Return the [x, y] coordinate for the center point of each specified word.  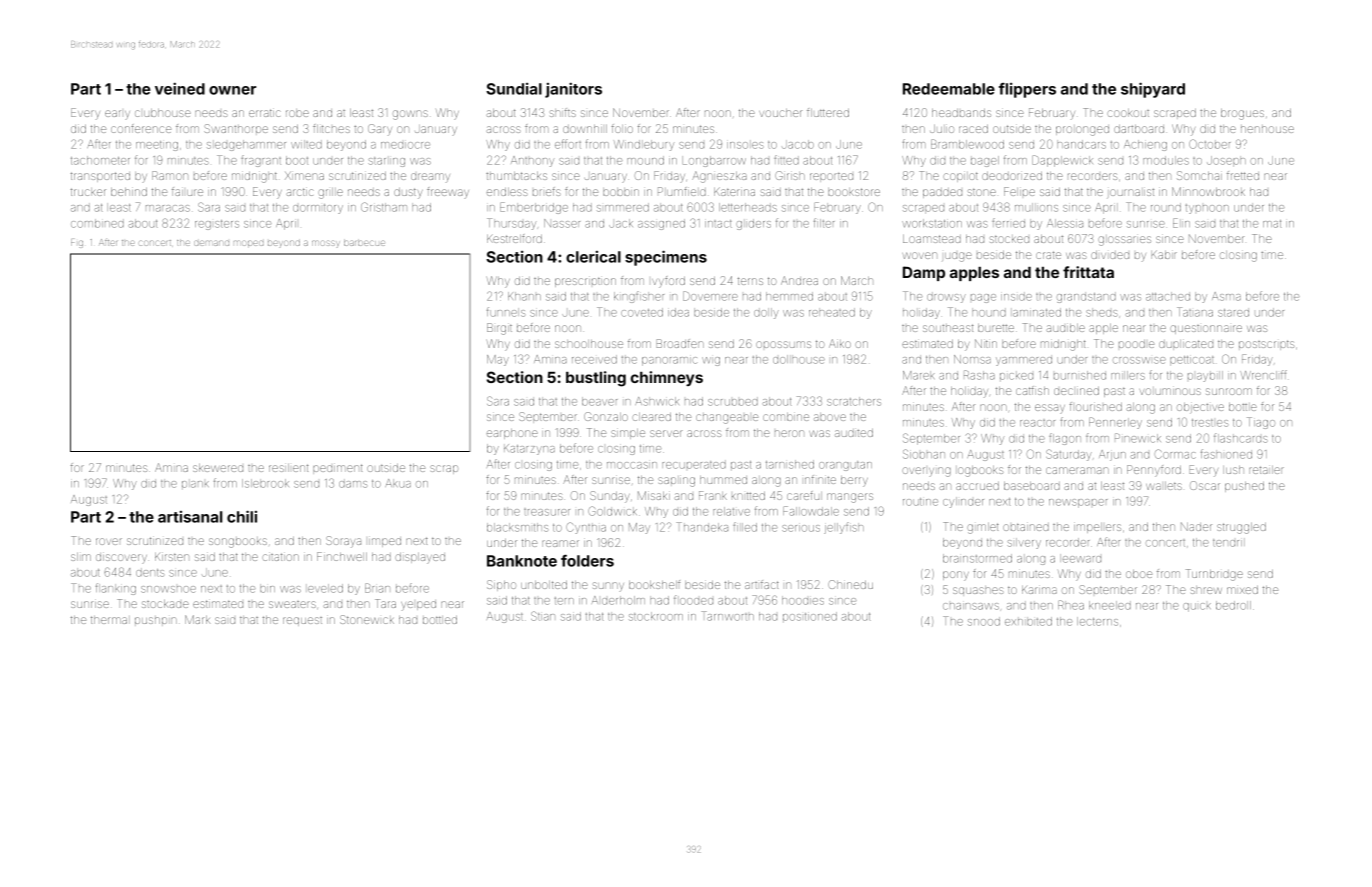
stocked [1009, 239]
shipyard [1153, 90]
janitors [573, 90]
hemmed [789, 296]
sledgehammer [246, 145]
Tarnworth [728, 616]
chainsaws [971, 606]
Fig [77, 243]
